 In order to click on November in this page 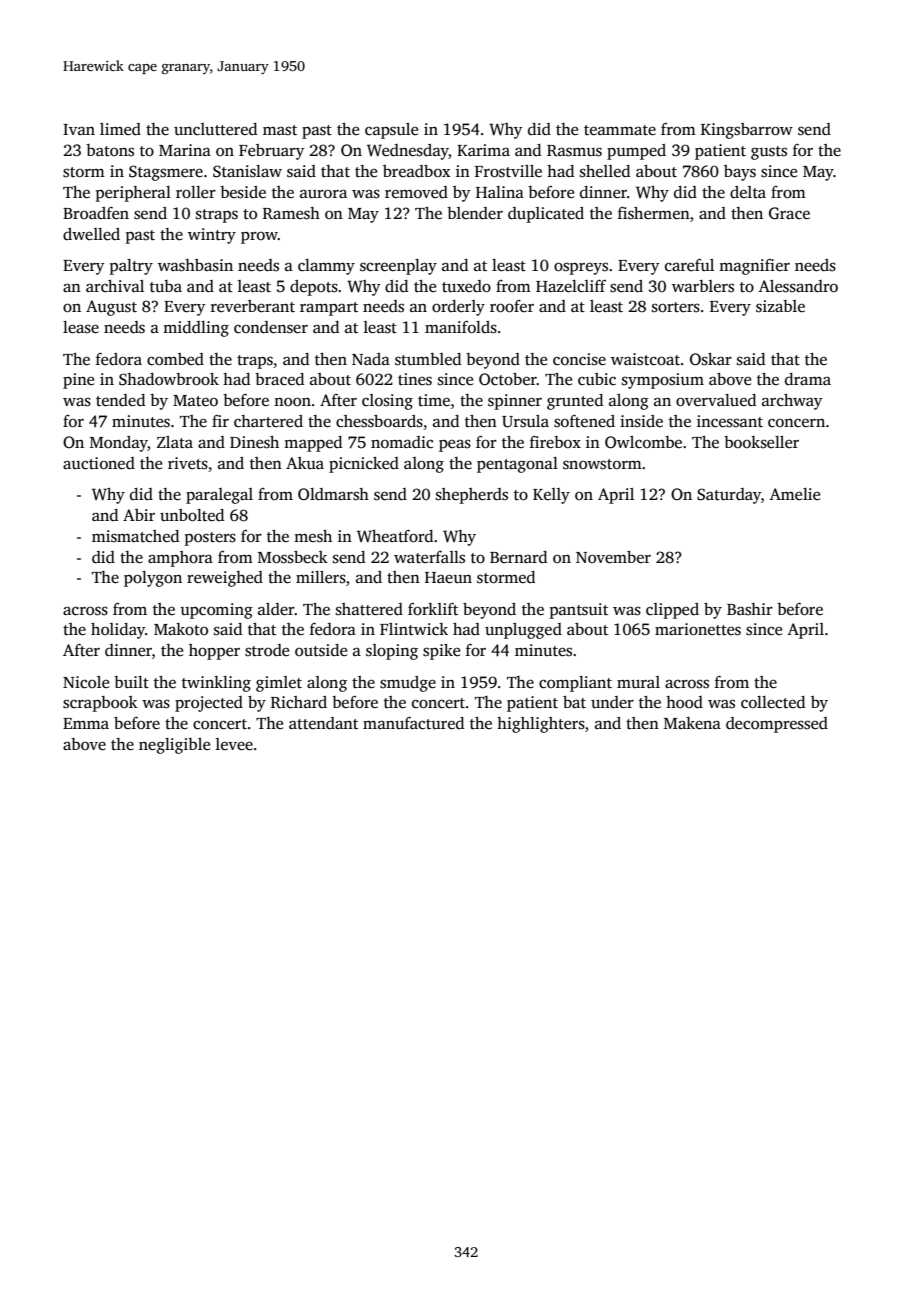, I will do `click(613, 557)`.
